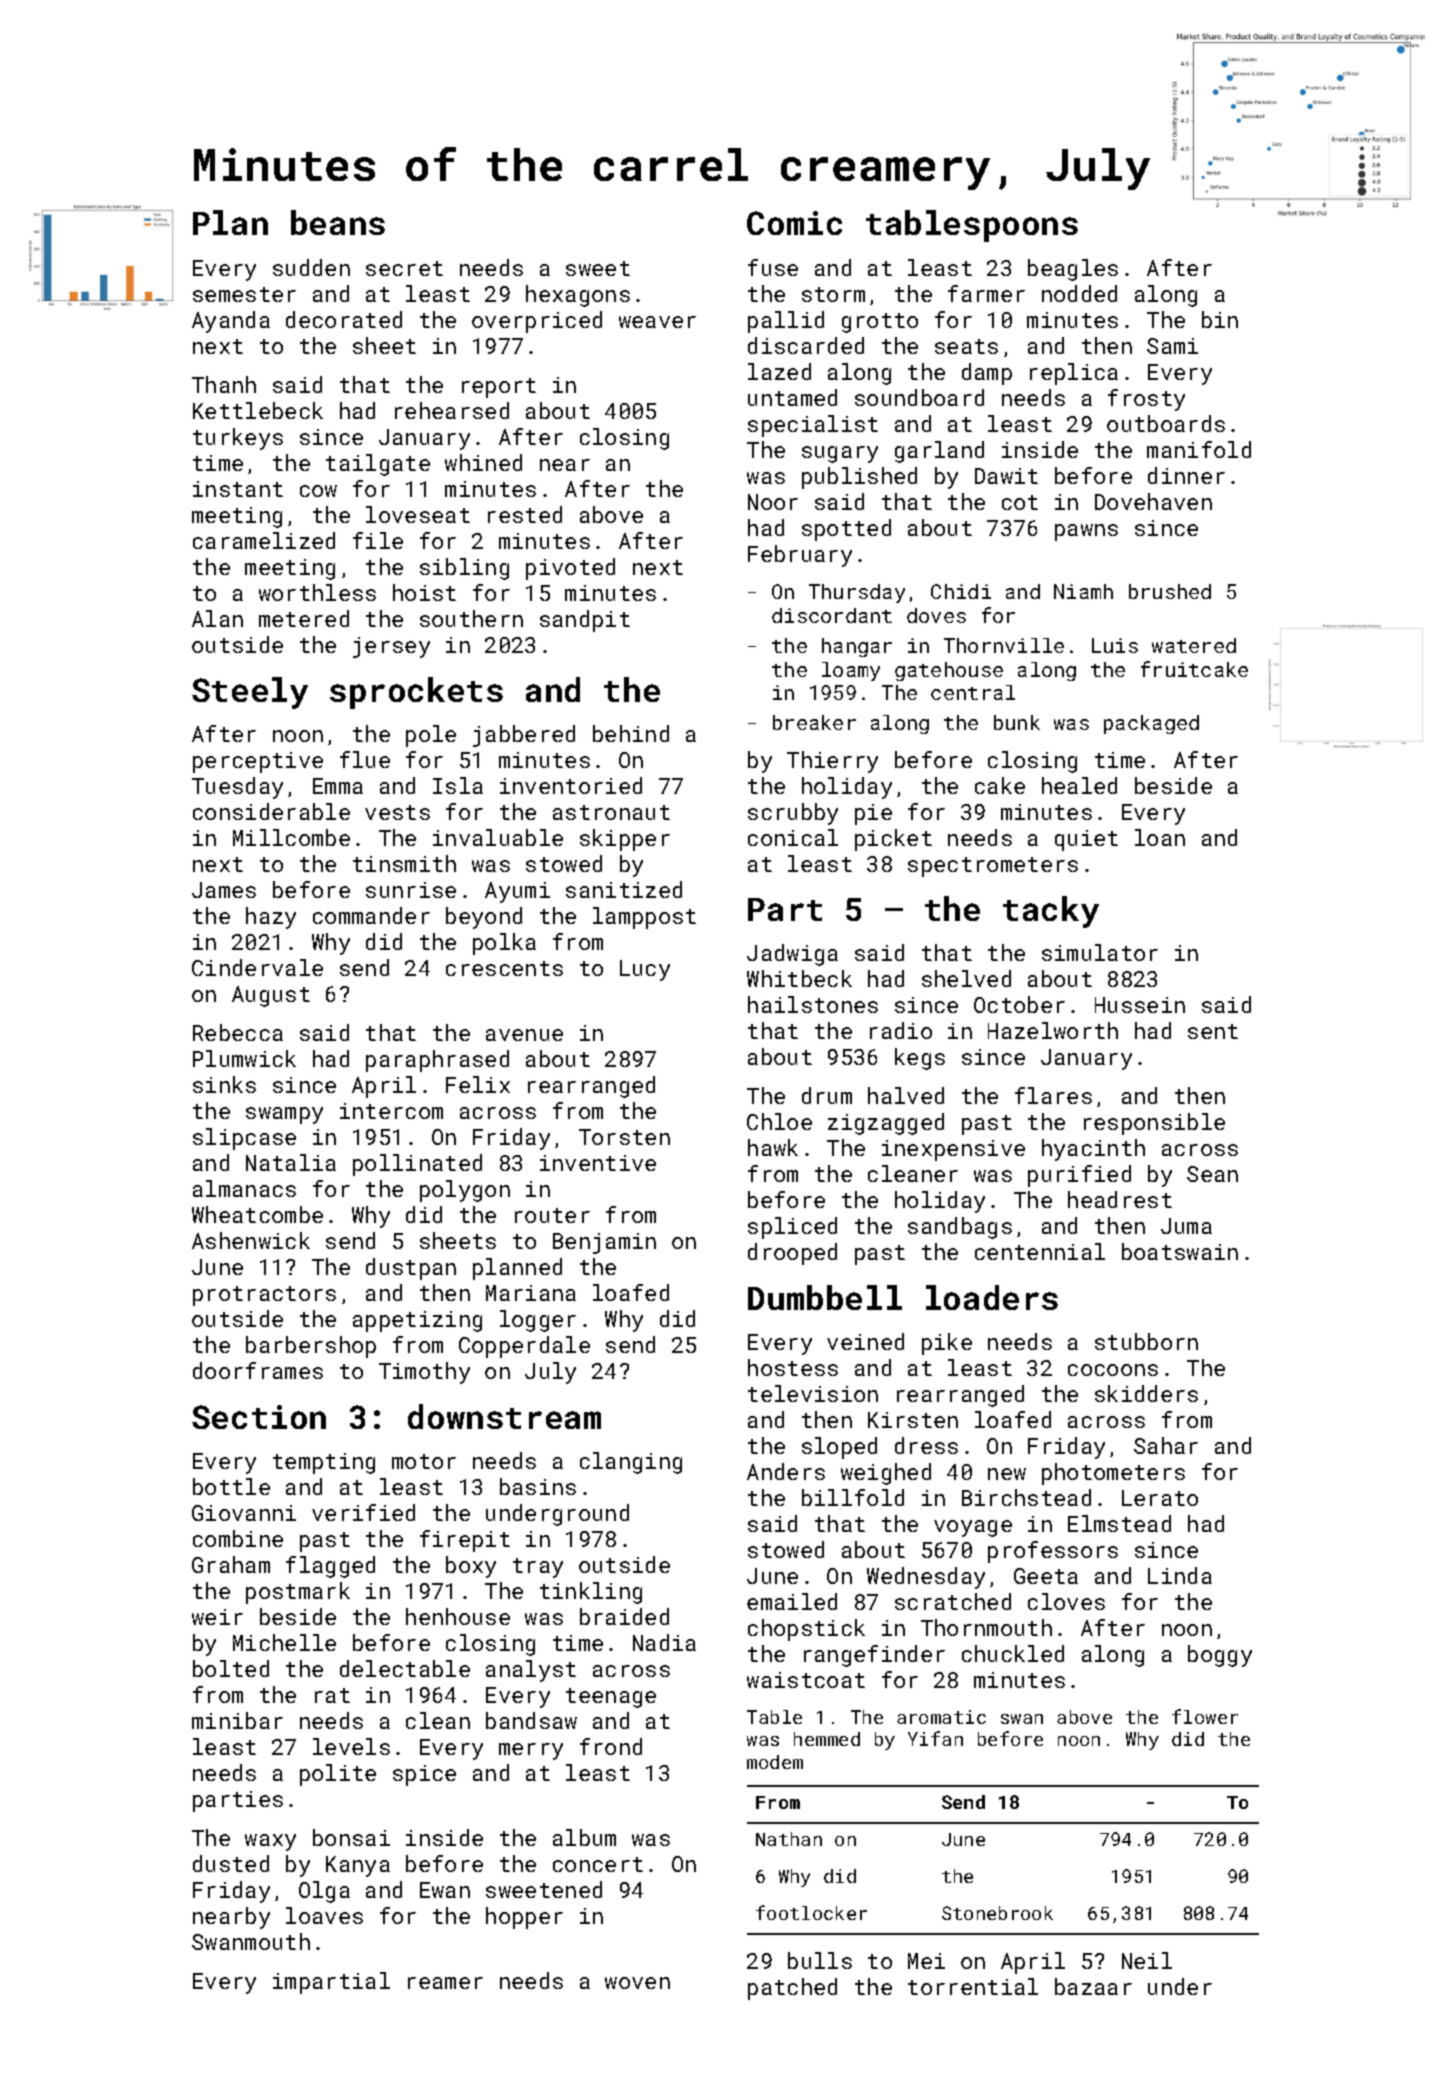 This page has width=1450, height=2100. Describe the element at coordinates (973, 1986) in the page. I see `torrential` at that location.
